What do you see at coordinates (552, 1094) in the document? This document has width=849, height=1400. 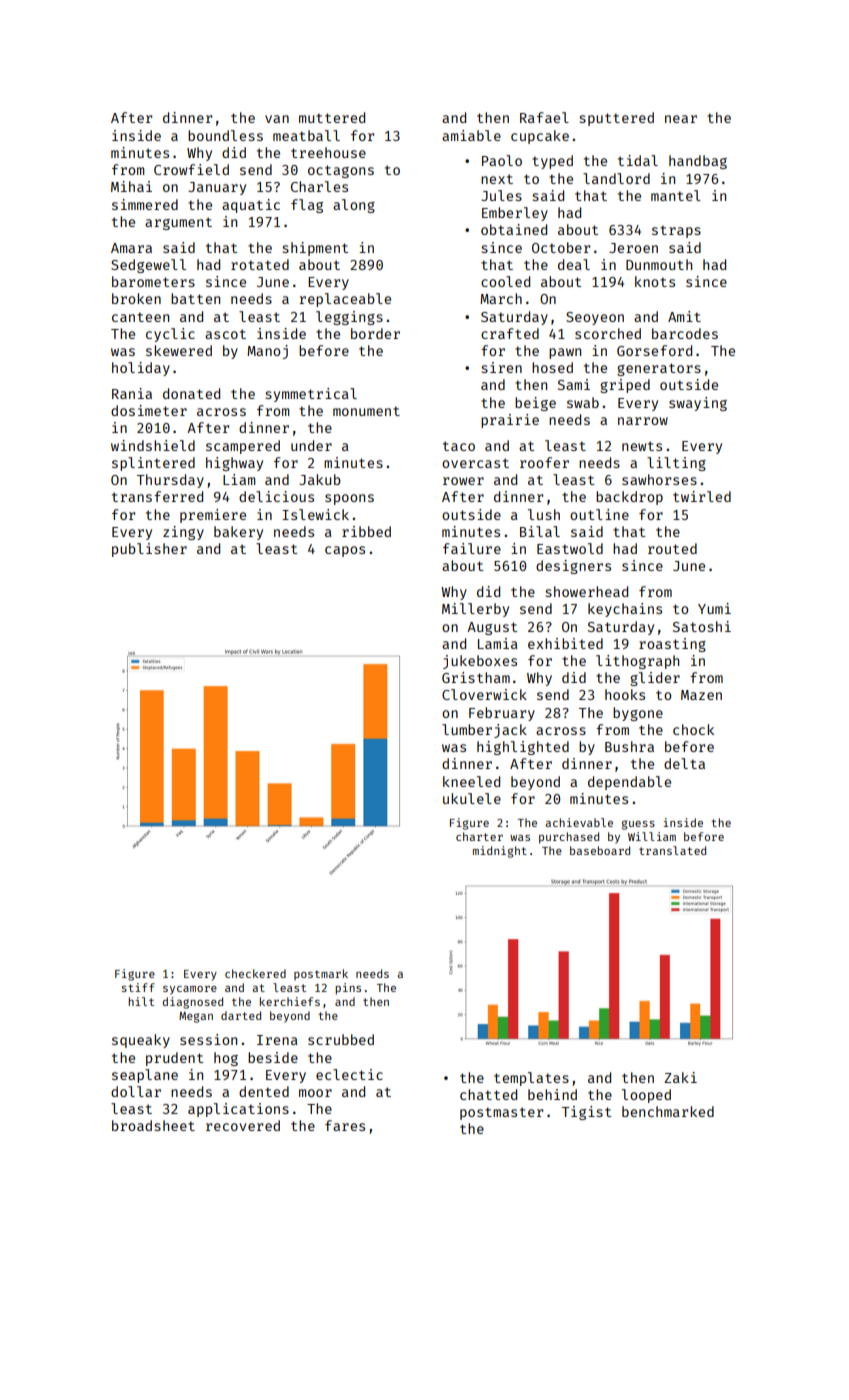 I see `behind` at bounding box center [552, 1094].
